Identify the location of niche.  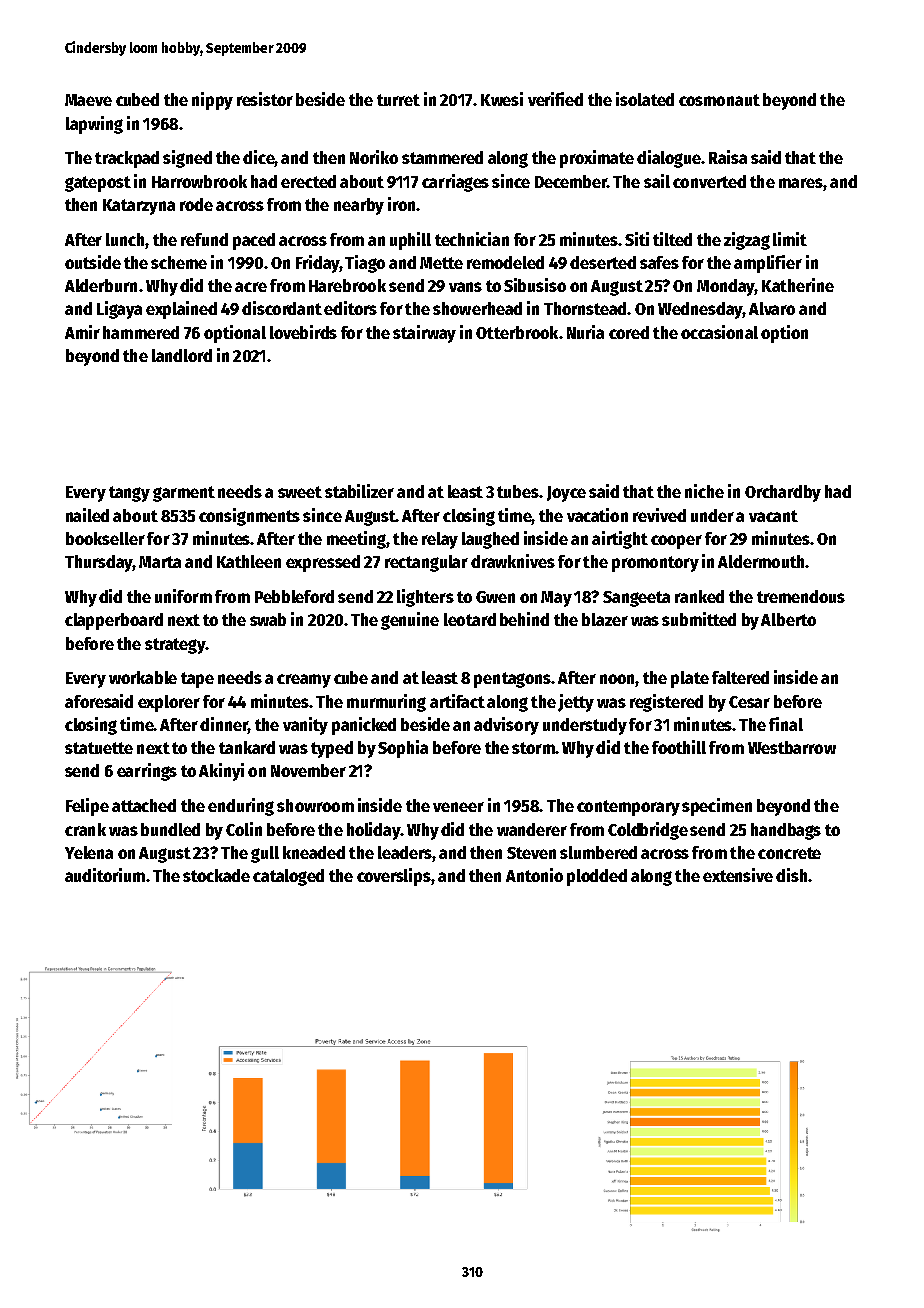
(704, 491).
